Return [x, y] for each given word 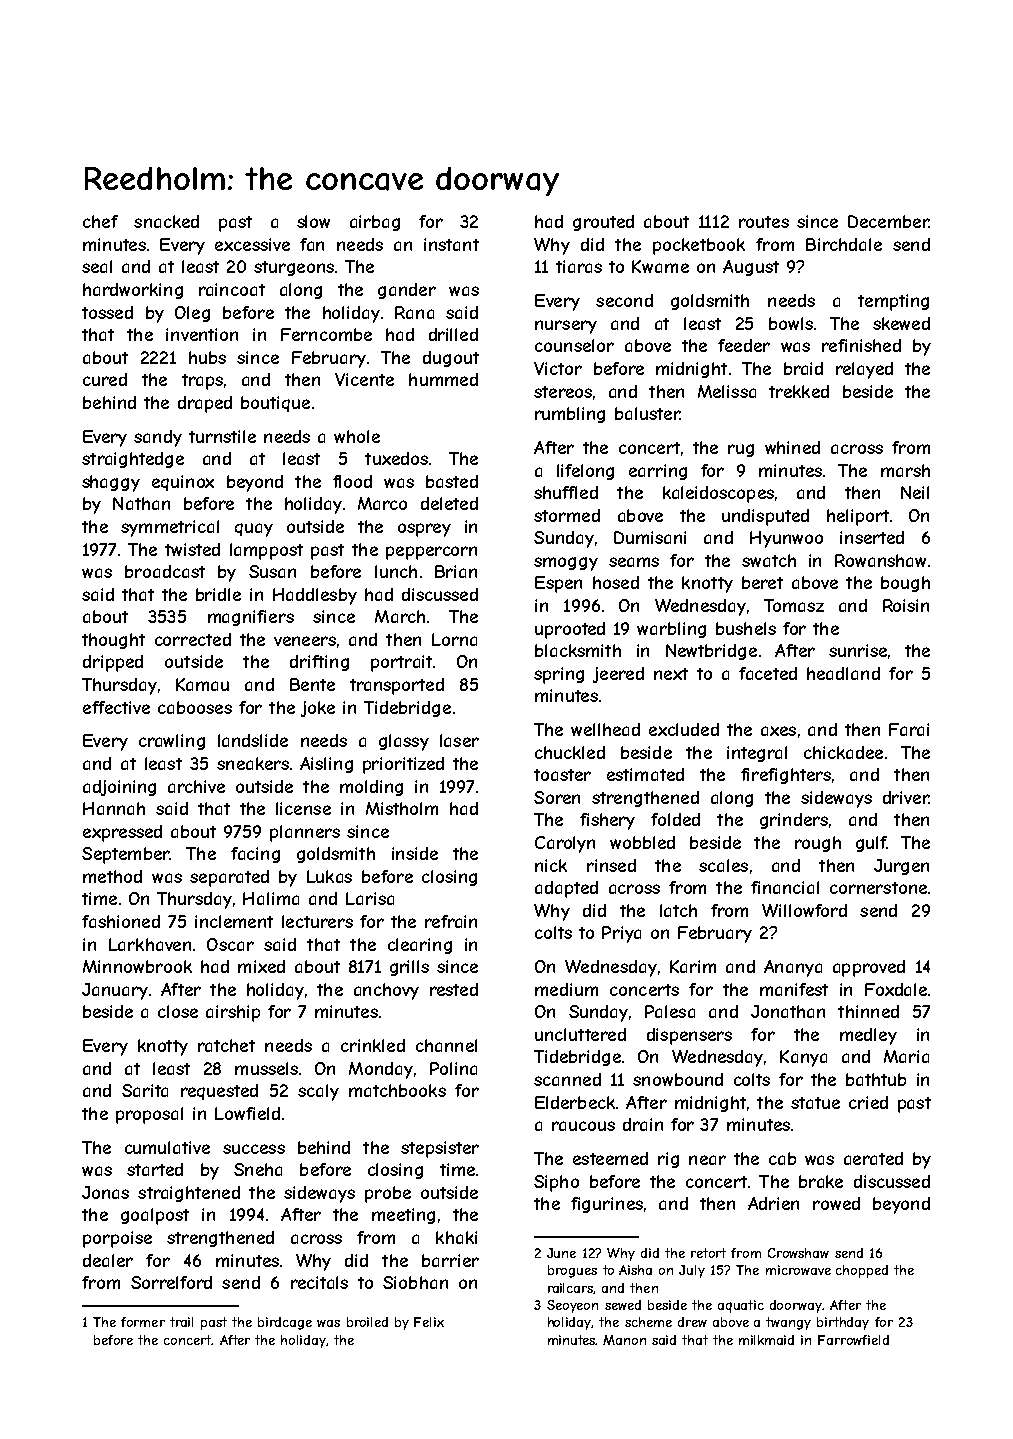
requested [219, 1092]
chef [100, 221]
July [692, 1271]
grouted [603, 223]
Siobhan [415, 1282]
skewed [901, 323]
